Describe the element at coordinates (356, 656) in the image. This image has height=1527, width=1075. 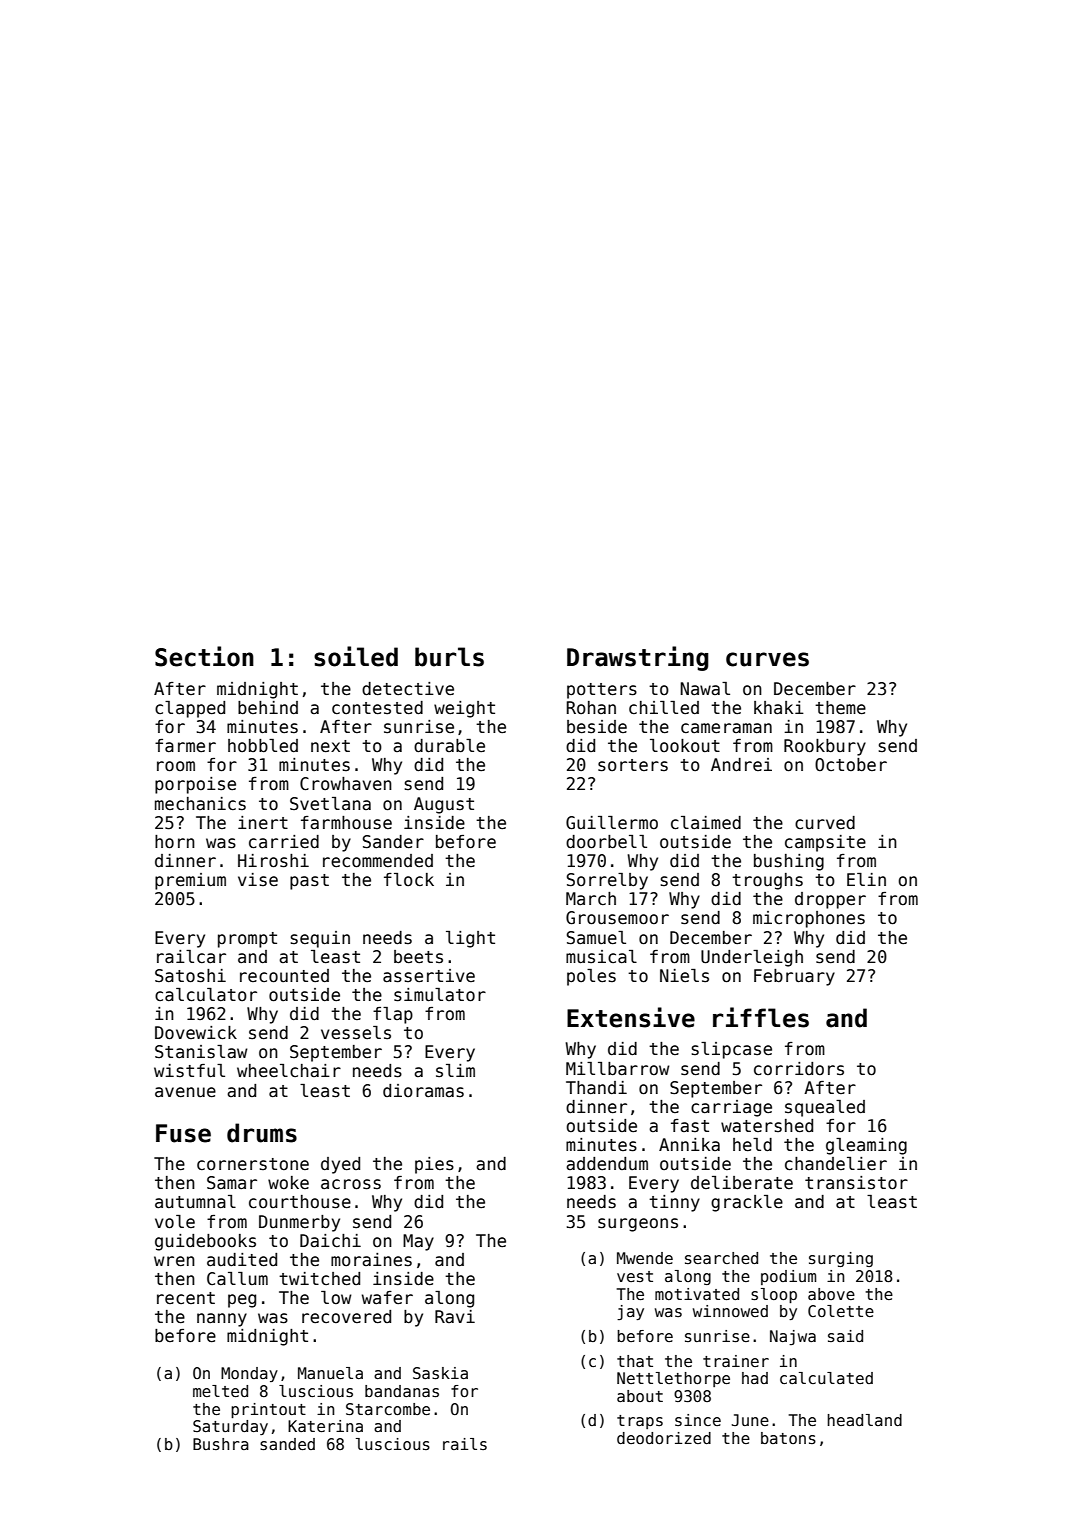
I see `soiled` at that location.
